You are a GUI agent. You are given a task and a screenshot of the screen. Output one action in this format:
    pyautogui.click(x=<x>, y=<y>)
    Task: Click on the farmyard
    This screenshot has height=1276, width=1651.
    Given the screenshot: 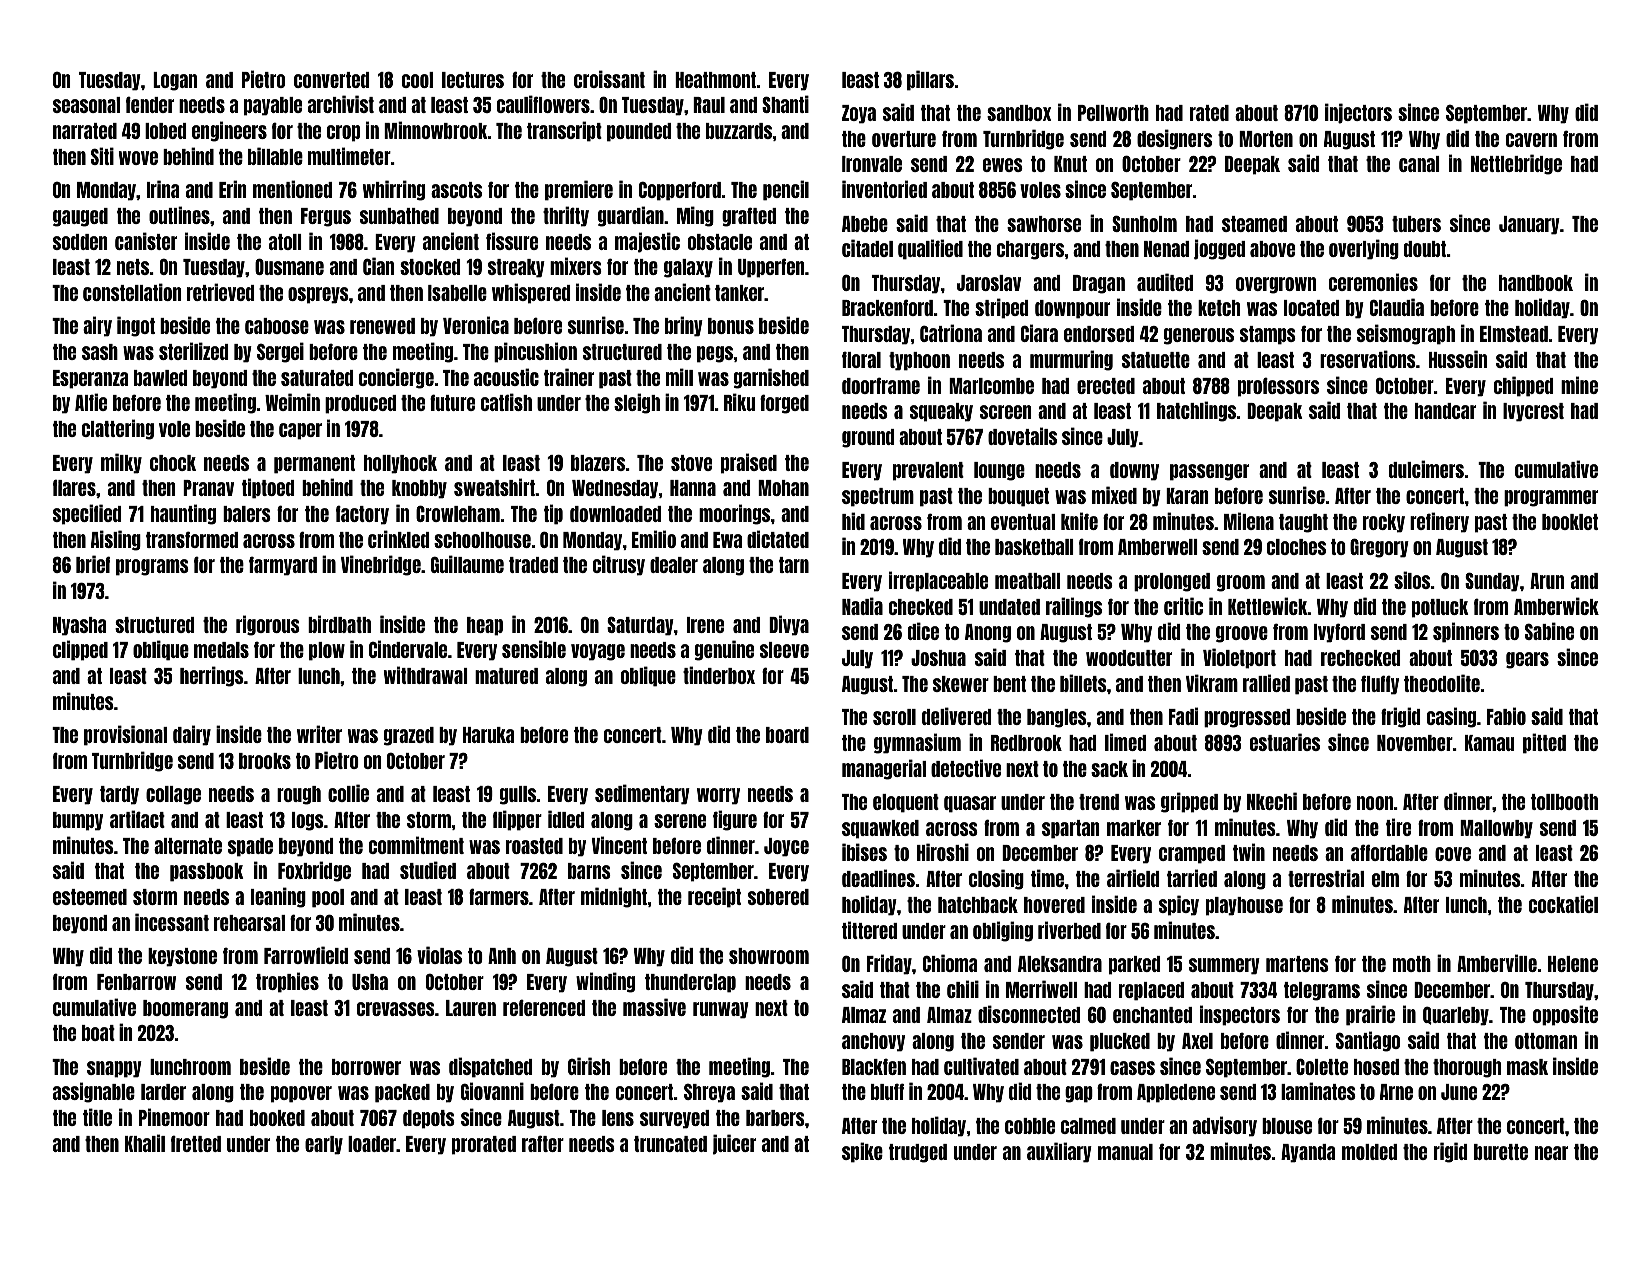 What is the action you would take?
    pyautogui.click(x=283, y=566)
